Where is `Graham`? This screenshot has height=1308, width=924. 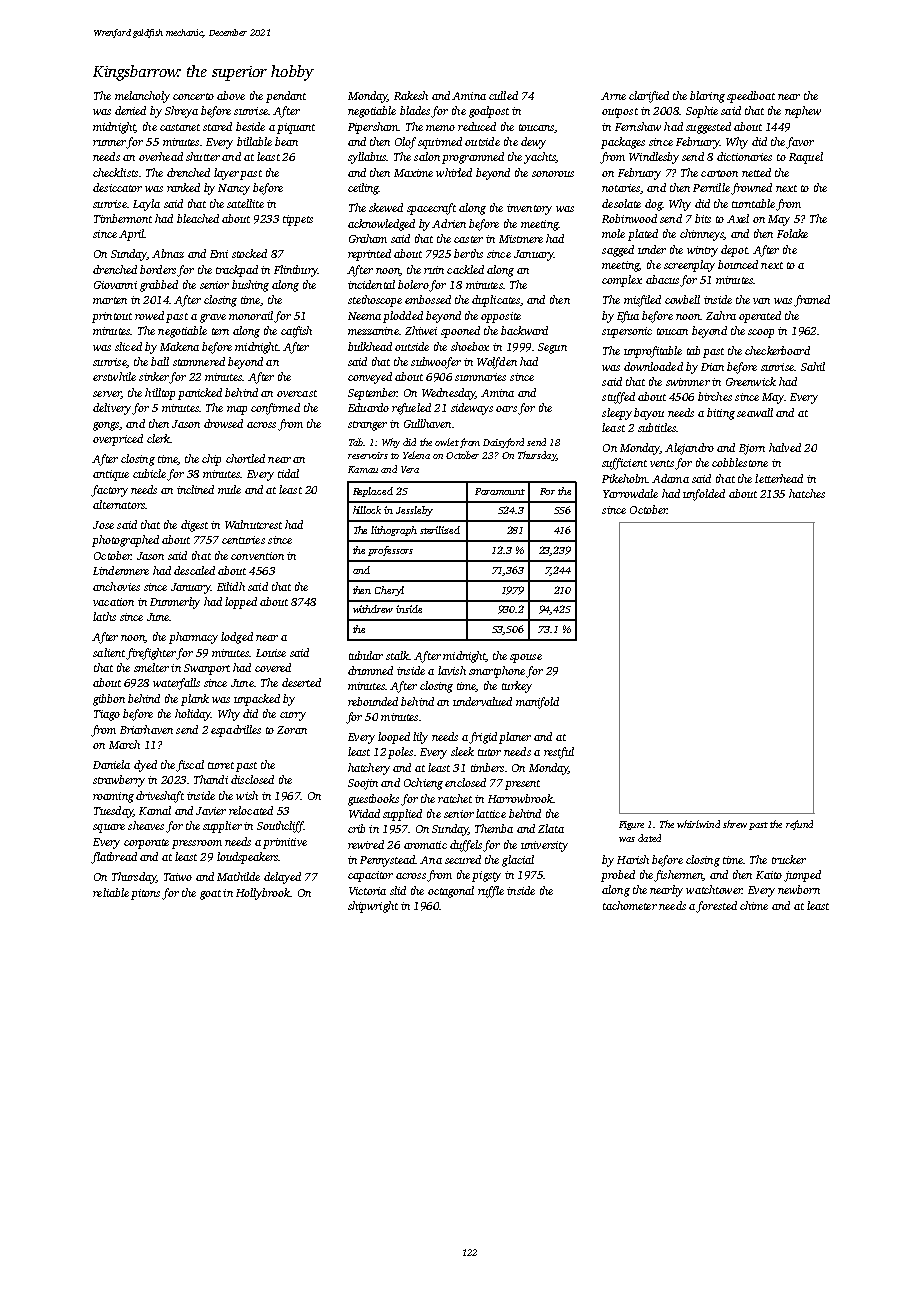
Graham is located at coordinates (368, 238).
